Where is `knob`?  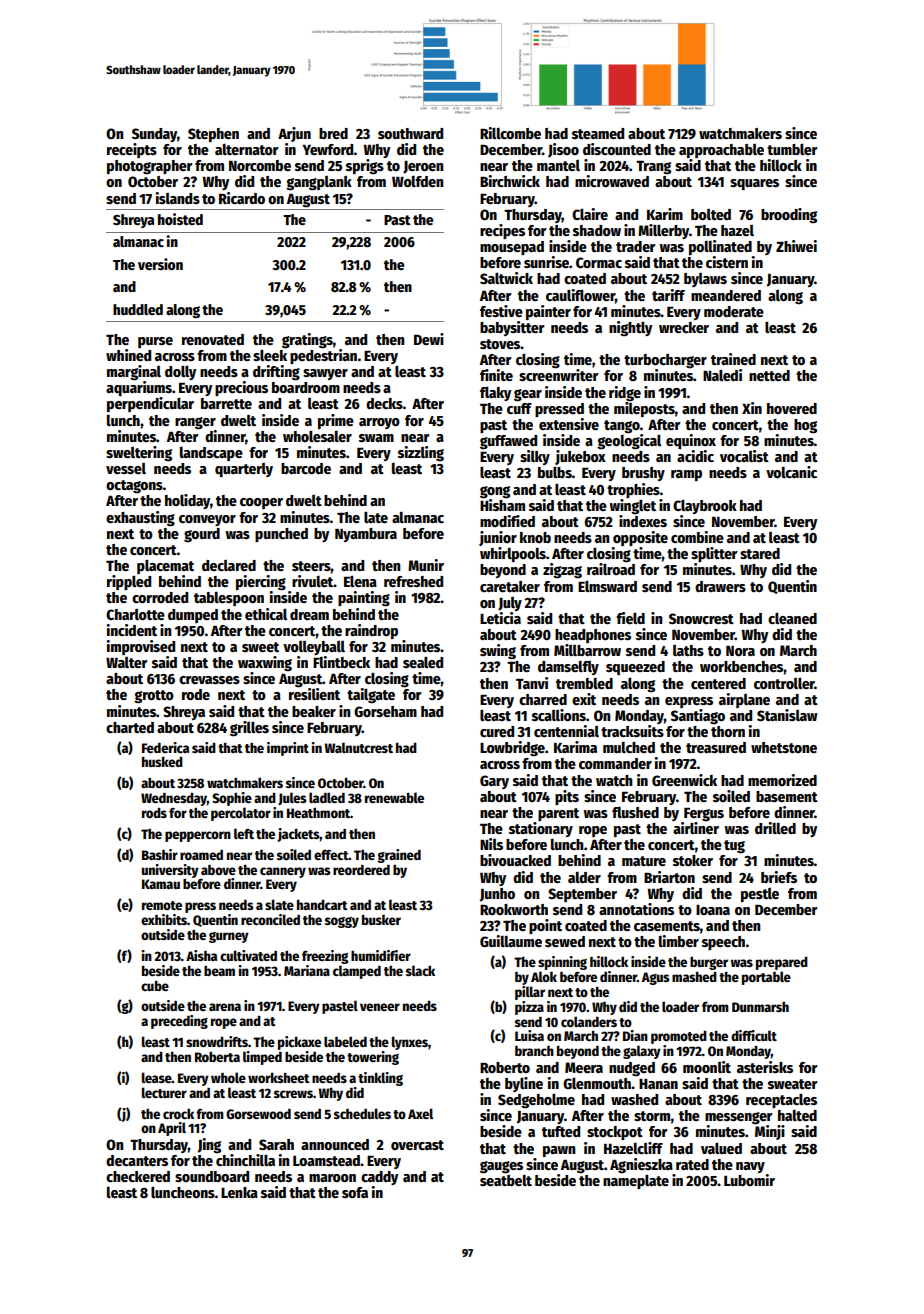
knob is located at coordinates (535, 537).
